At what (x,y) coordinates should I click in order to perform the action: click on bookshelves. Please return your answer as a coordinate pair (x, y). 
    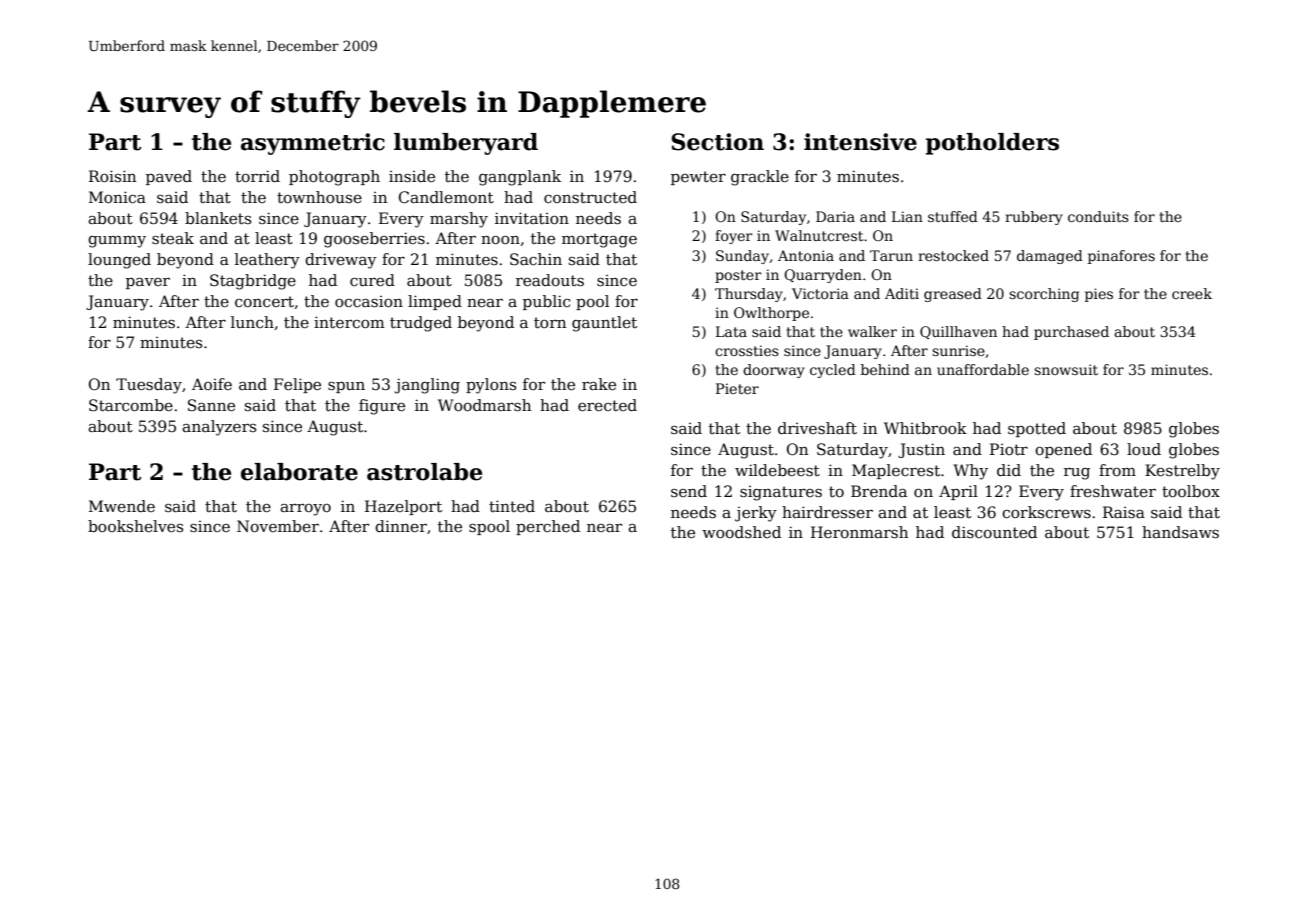
    Looking at the image, I should click on (135, 526).
